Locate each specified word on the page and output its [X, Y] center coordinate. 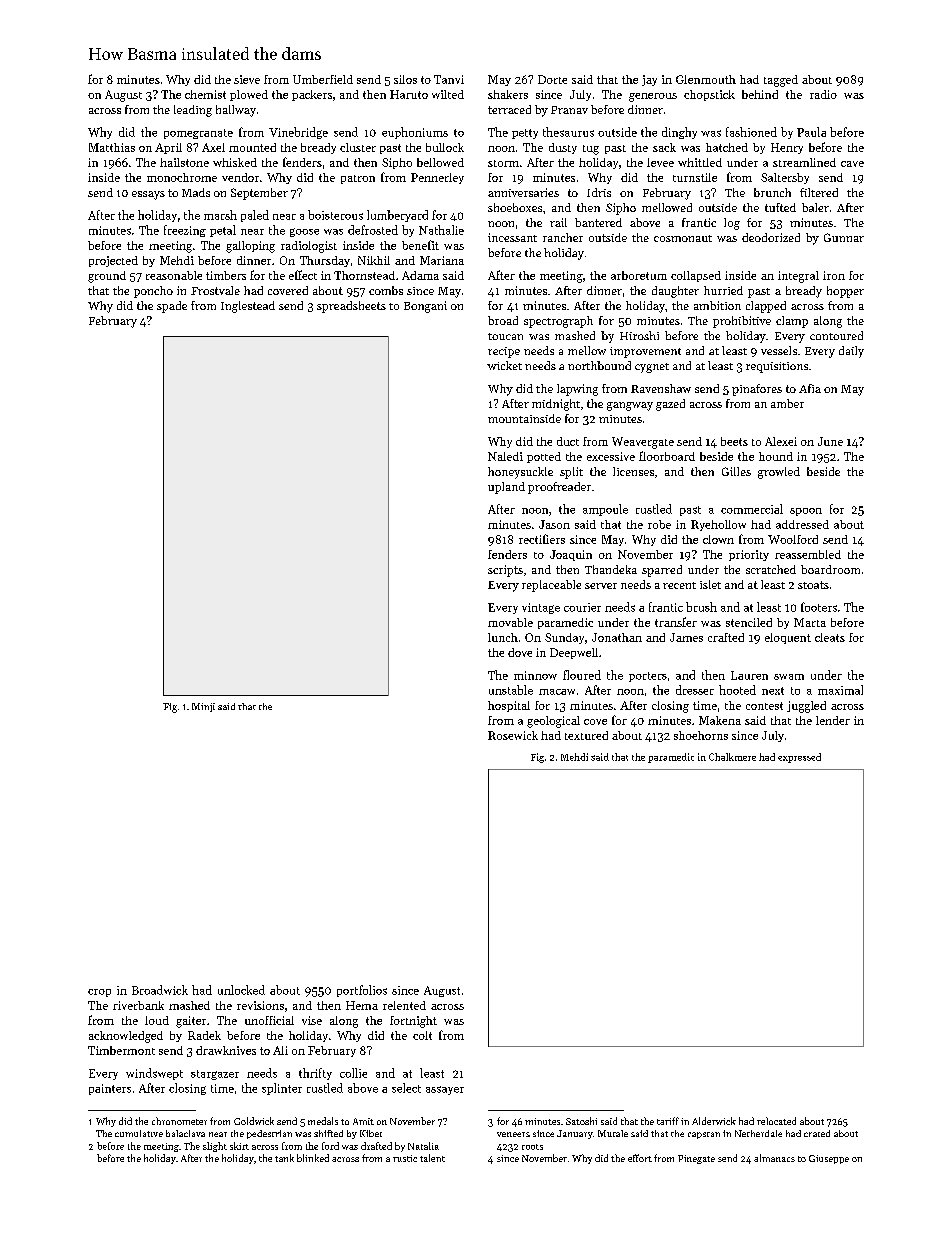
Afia [810, 388]
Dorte [552, 79]
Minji [203, 707]
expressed [799, 758]
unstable [511, 690]
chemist [205, 94]
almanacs [774, 1158]
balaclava [185, 1133]
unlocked [241, 990]
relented [404, 1005]
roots [532, 1147]
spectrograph [558, 322]
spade [172, 307]
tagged [781, 81]
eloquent [788, 638]
